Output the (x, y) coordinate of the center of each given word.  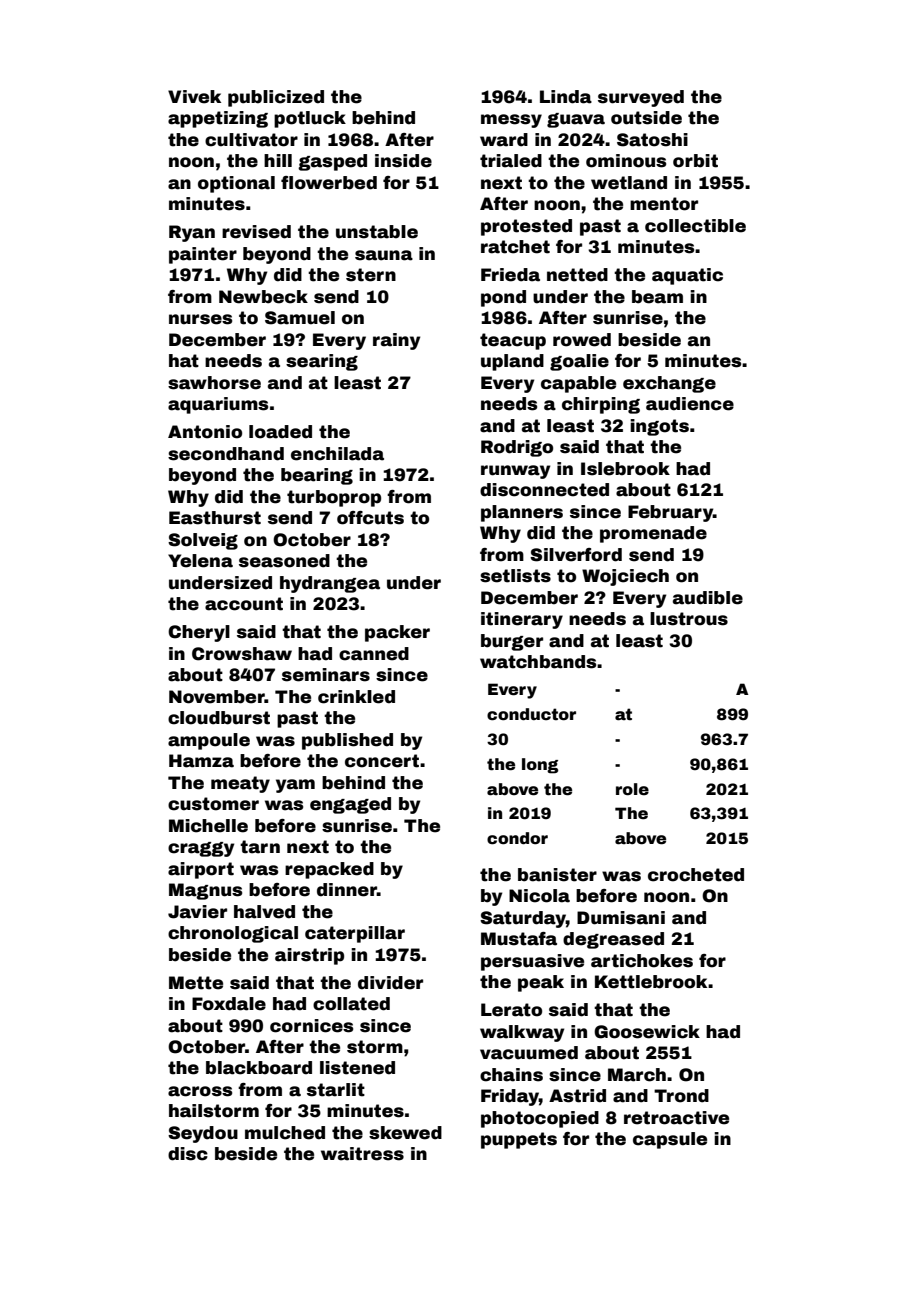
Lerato (511, 1010)
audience (690, 404)
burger (512, 642)
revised (256, 232)
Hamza (201, 761)
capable (578, 384)
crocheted (696, 875)
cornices (311, 1026)
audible (708, 598)
